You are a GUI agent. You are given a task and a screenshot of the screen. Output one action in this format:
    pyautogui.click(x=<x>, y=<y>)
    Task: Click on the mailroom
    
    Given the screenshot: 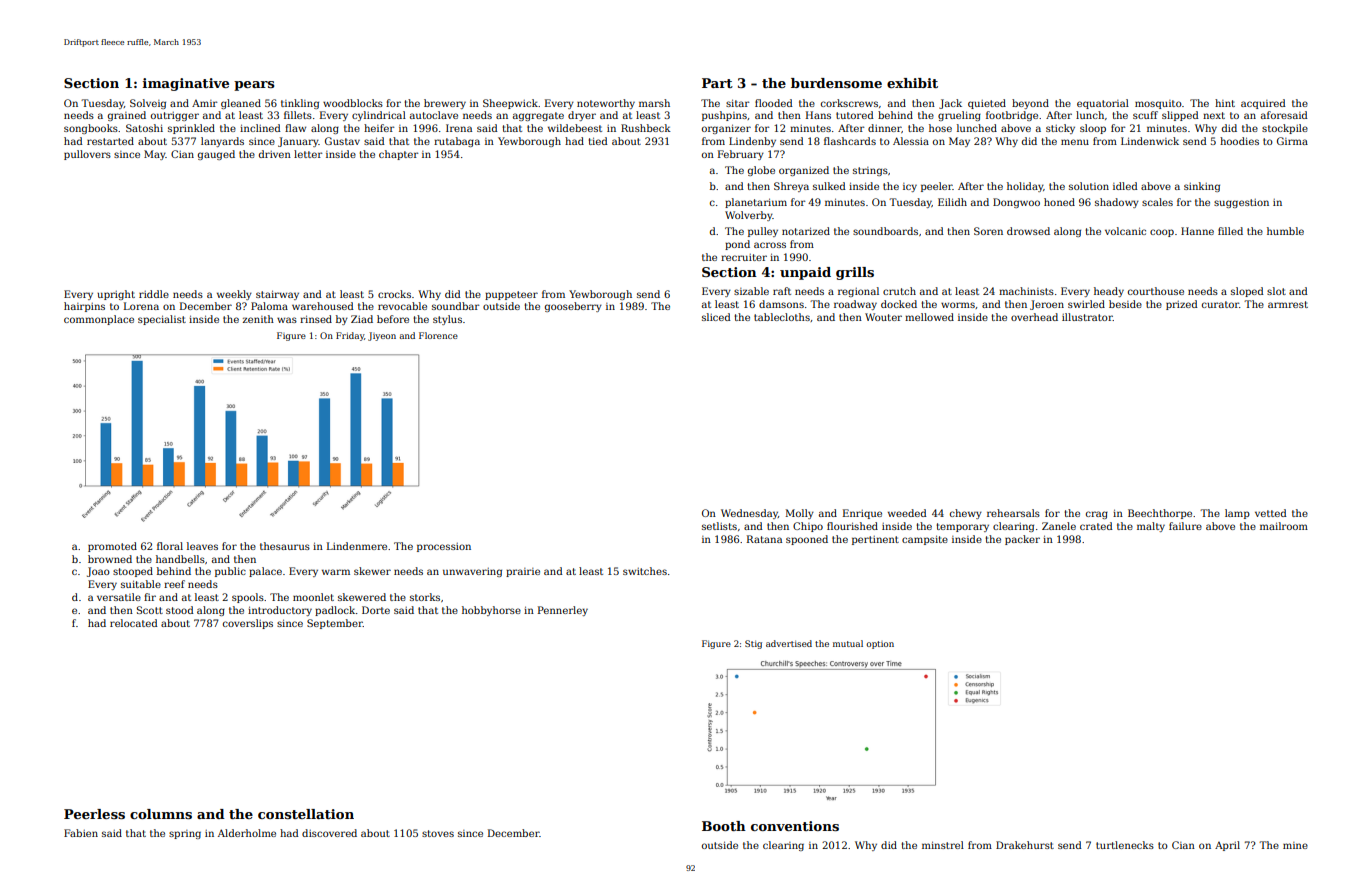 What is the action you would take?
    pyautogui.click(x=1284, y=526)
